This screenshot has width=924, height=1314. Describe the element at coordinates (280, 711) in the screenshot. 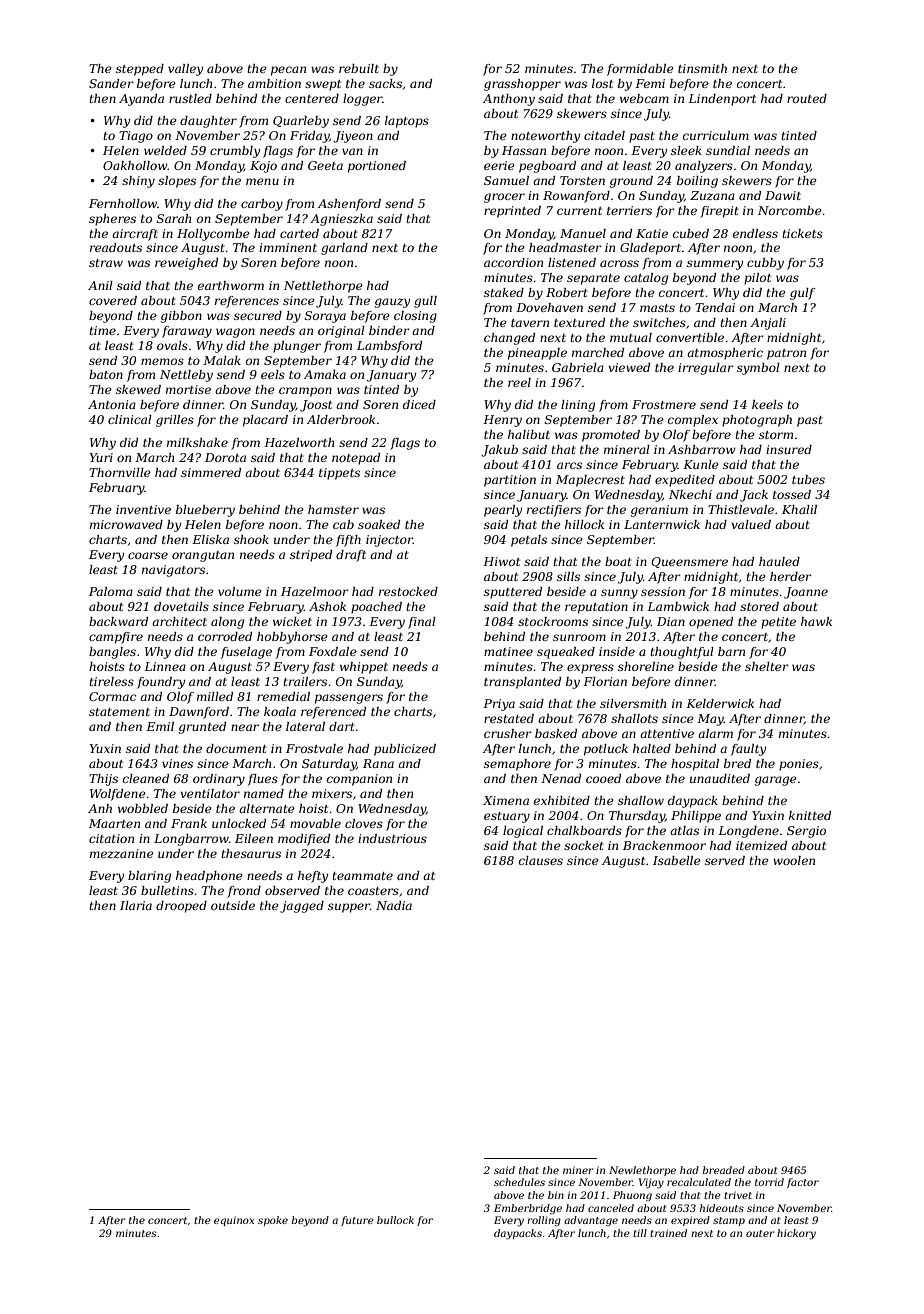

I see `koala` at that location.
